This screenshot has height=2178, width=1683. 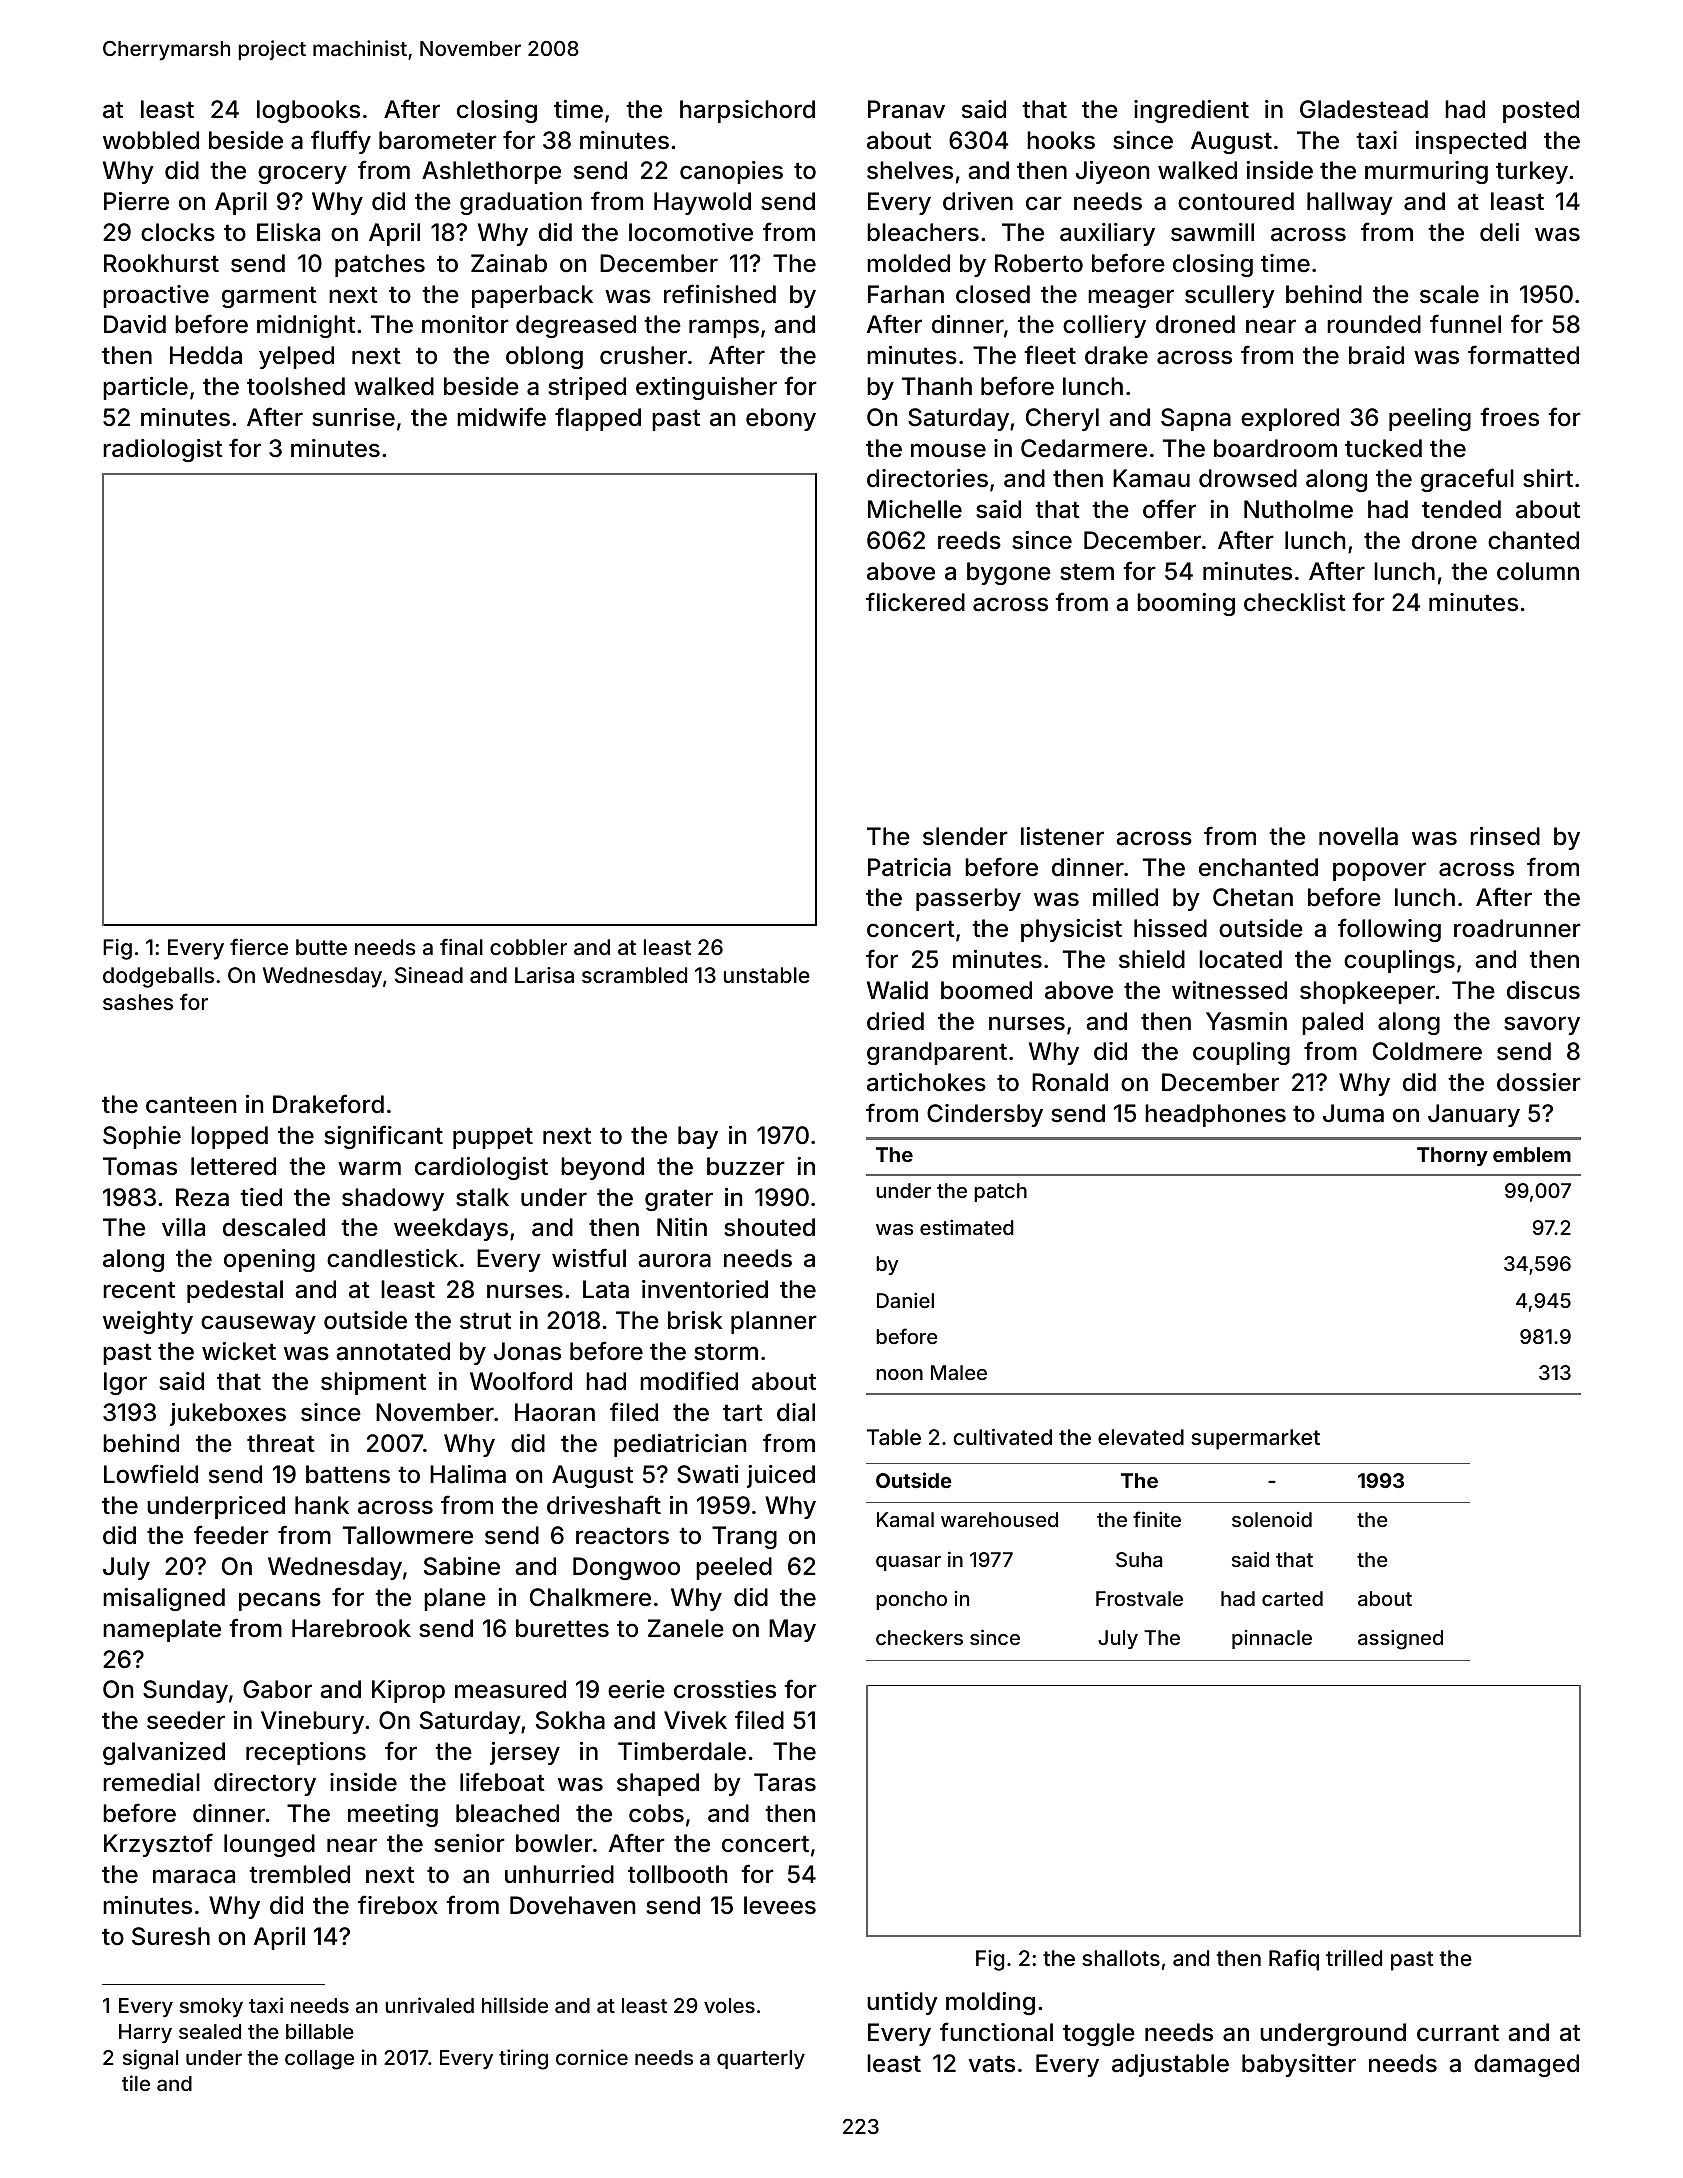 What do you see at coordinates (308, 111) in the screenshot?
I see `logbooks` at bounding box center [308, 111].
